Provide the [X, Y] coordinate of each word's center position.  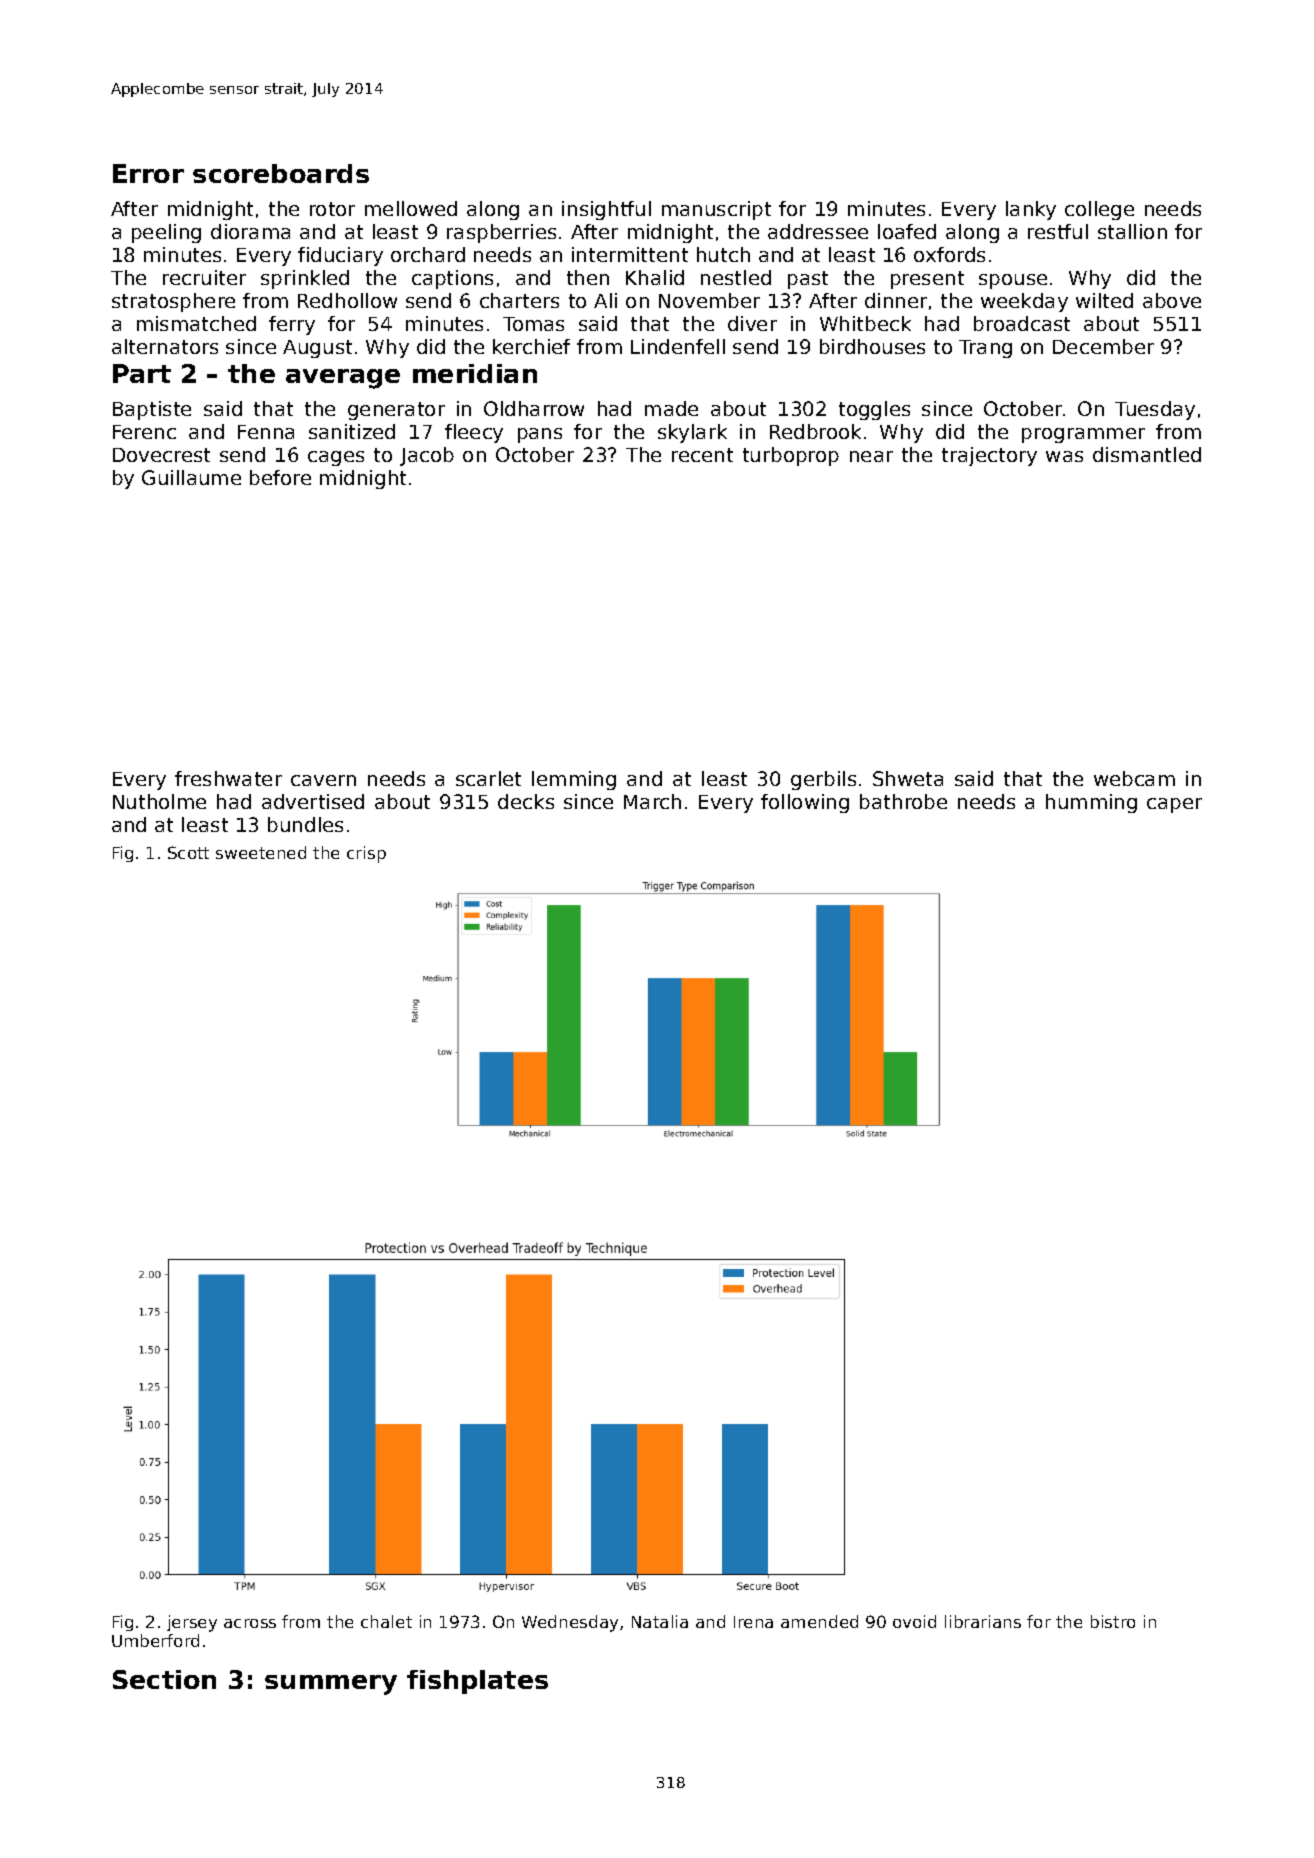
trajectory [989, 456]
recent [702, 455]
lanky [1031, 210]
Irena [753, 1622]
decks [526, 801]
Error [148, 173]
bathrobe [903, 801]
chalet [386, 1621]
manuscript [716, 210]
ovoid [914, 1621]
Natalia [660, 1621]
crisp [366, 854]
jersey [192, 1623]
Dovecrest [161, 455]
